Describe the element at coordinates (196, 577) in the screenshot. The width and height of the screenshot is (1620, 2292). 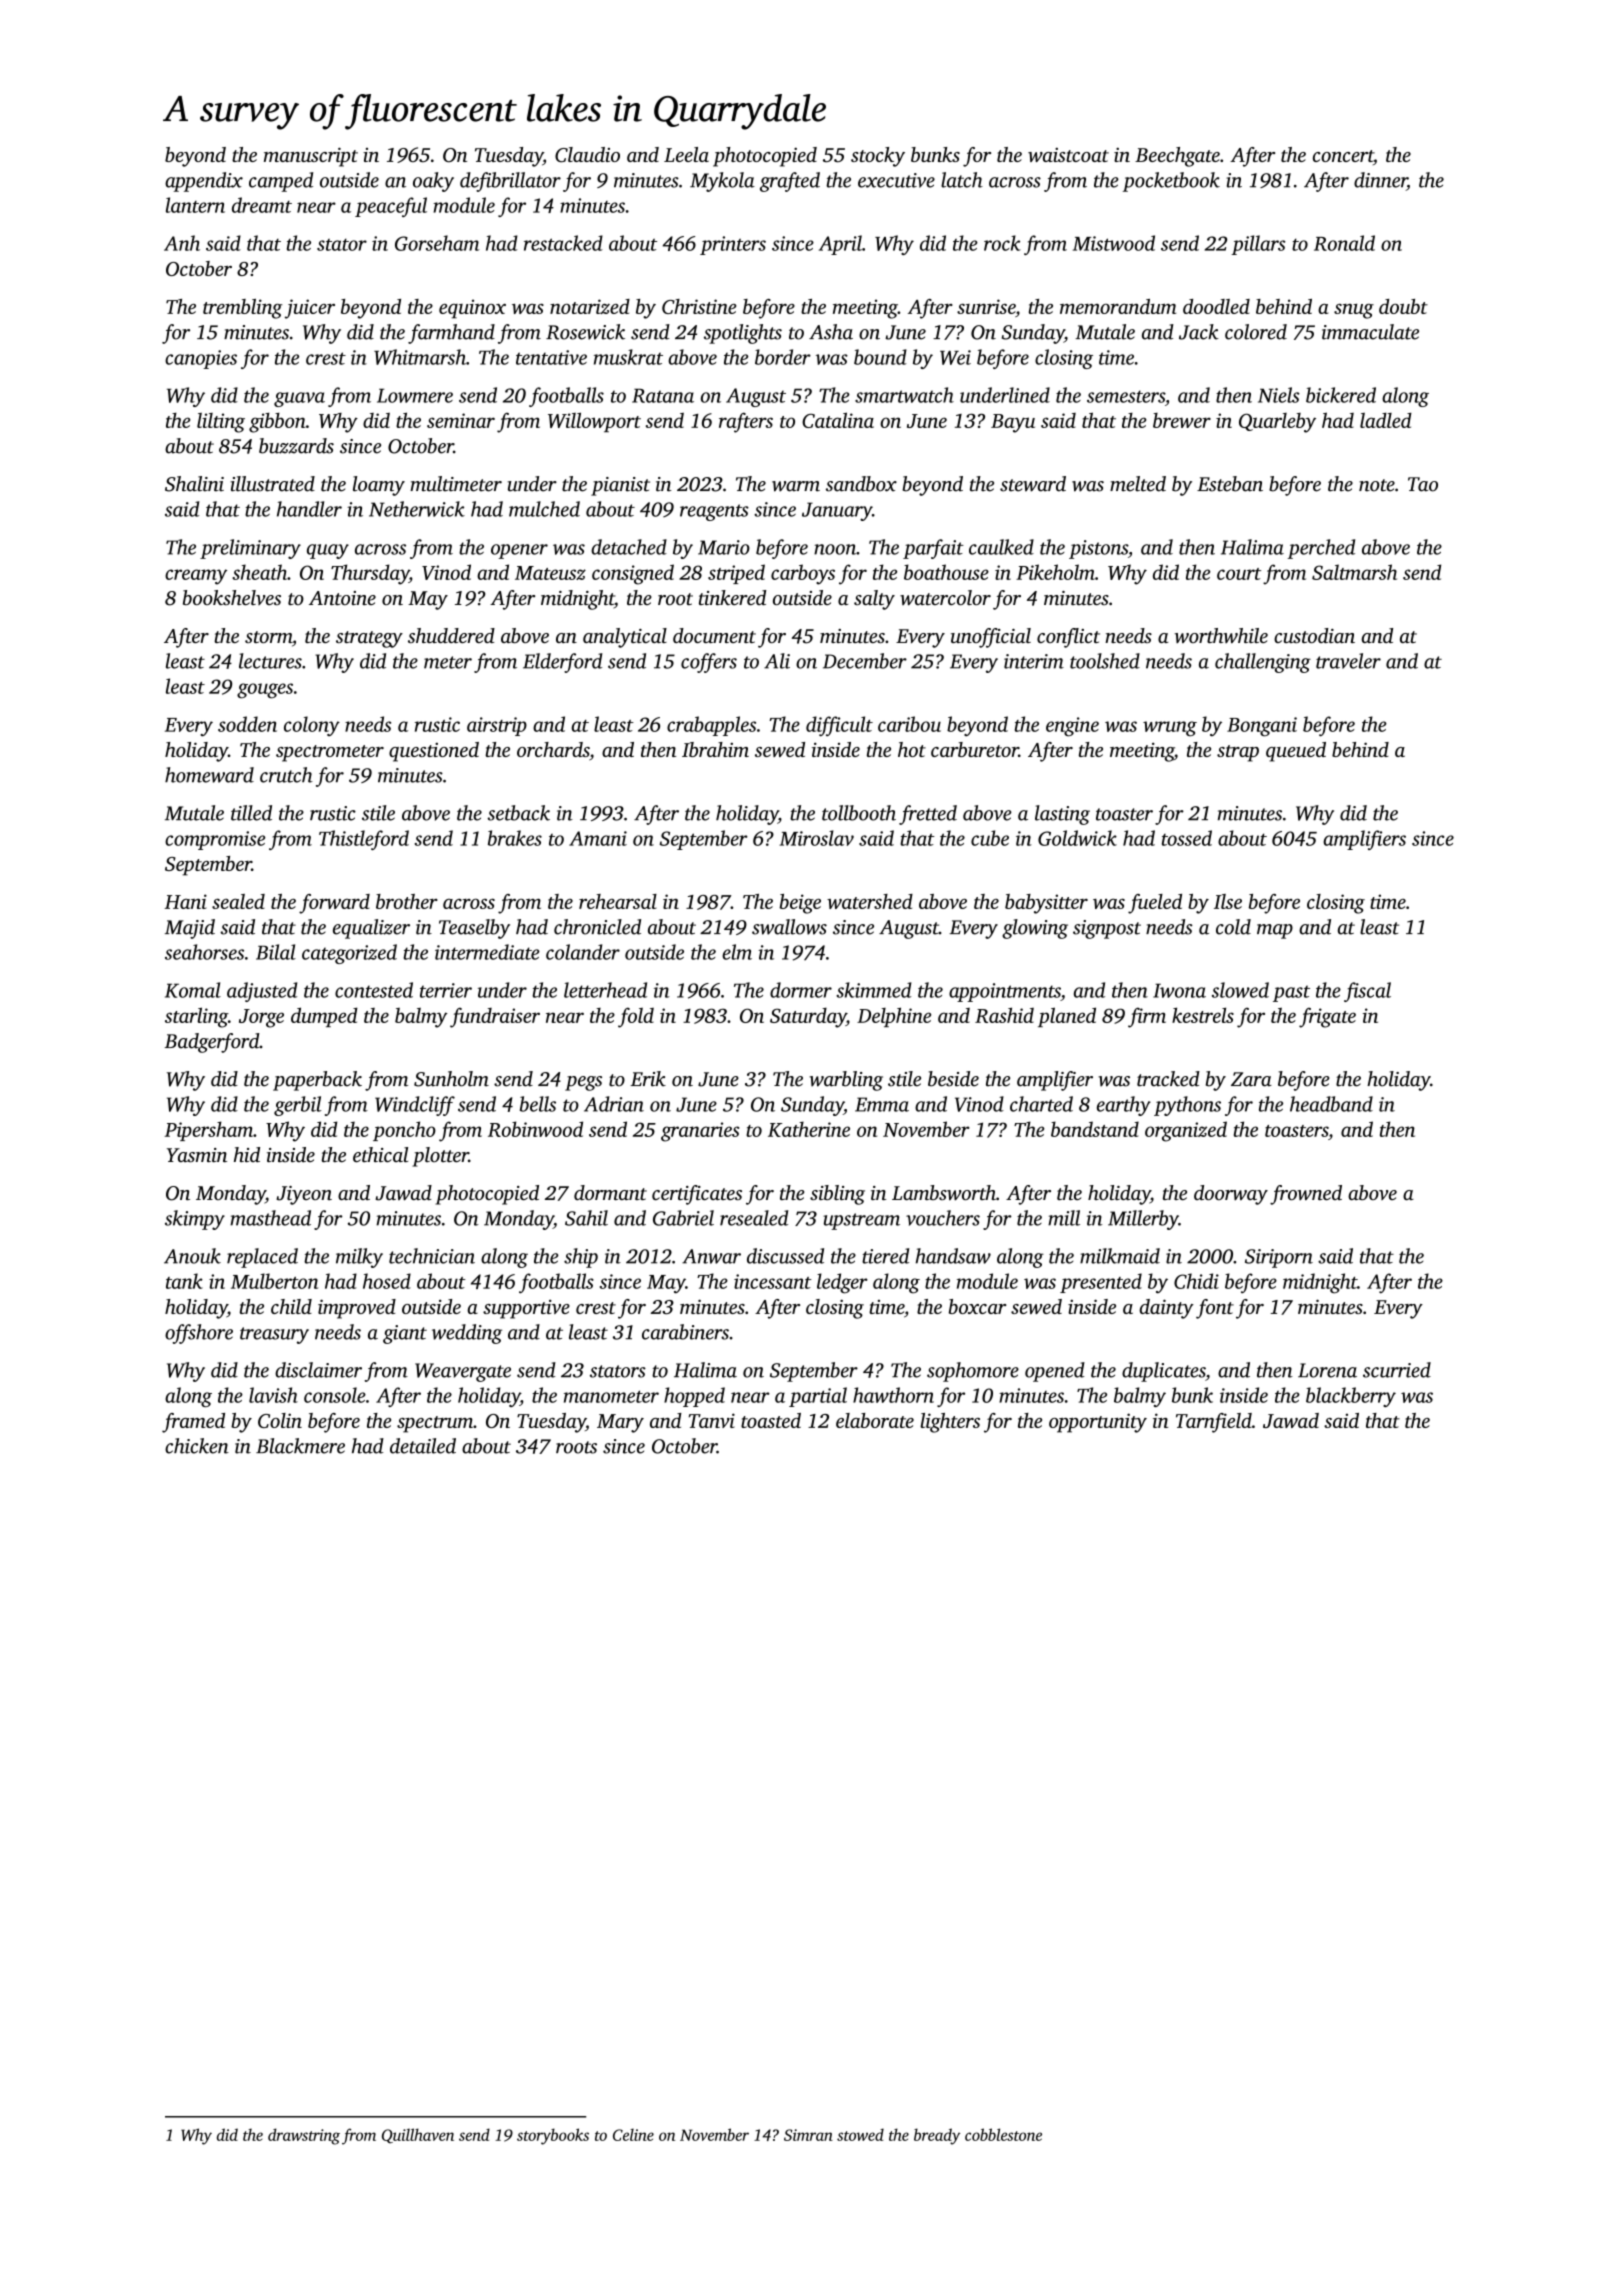
I see `creamy` at that location.
